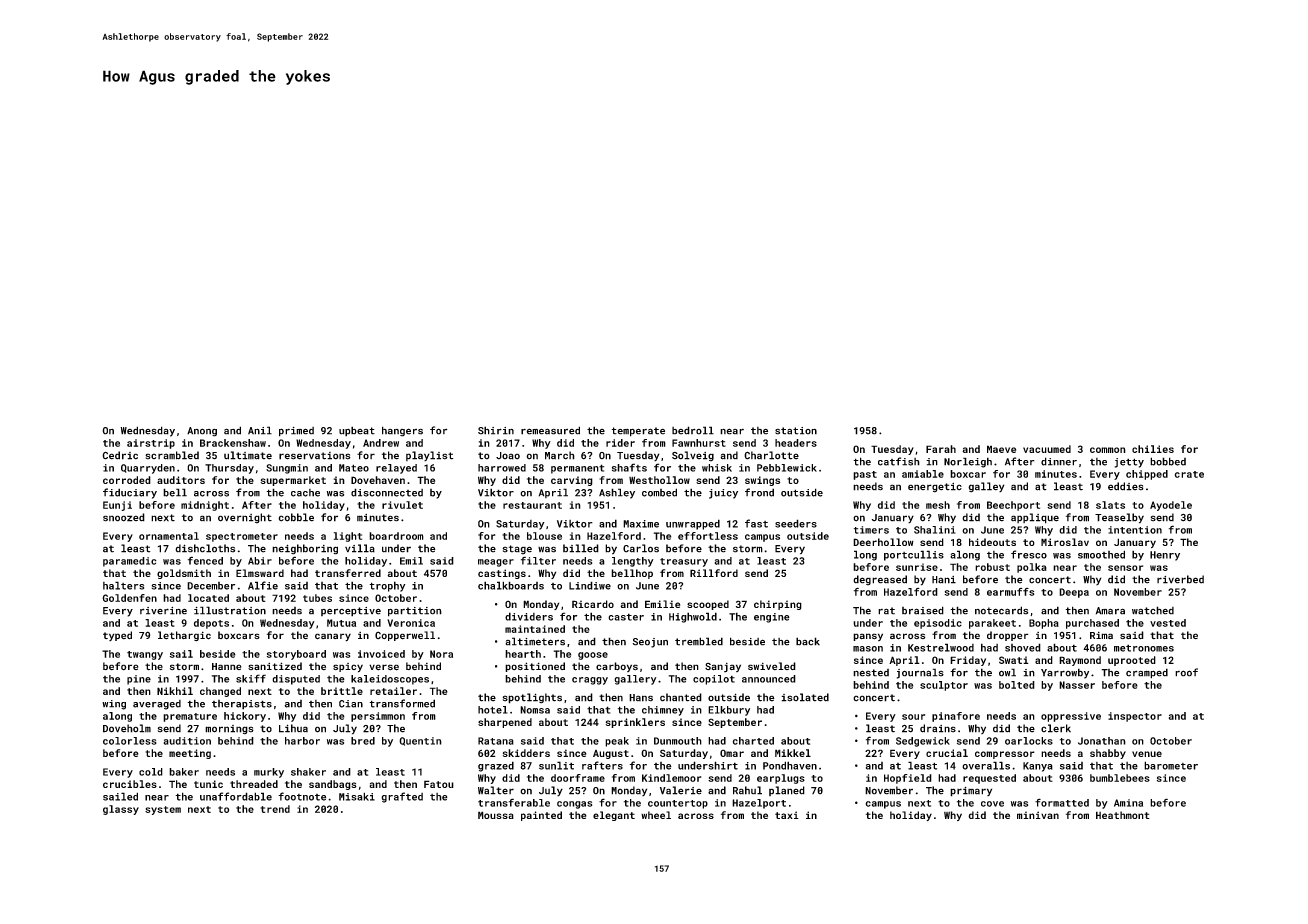 The image size is (1308, 924). What do you see at coordinates (1047, 449) in the image?
I see `vacuumed` at bounding box center [1047, 449].
